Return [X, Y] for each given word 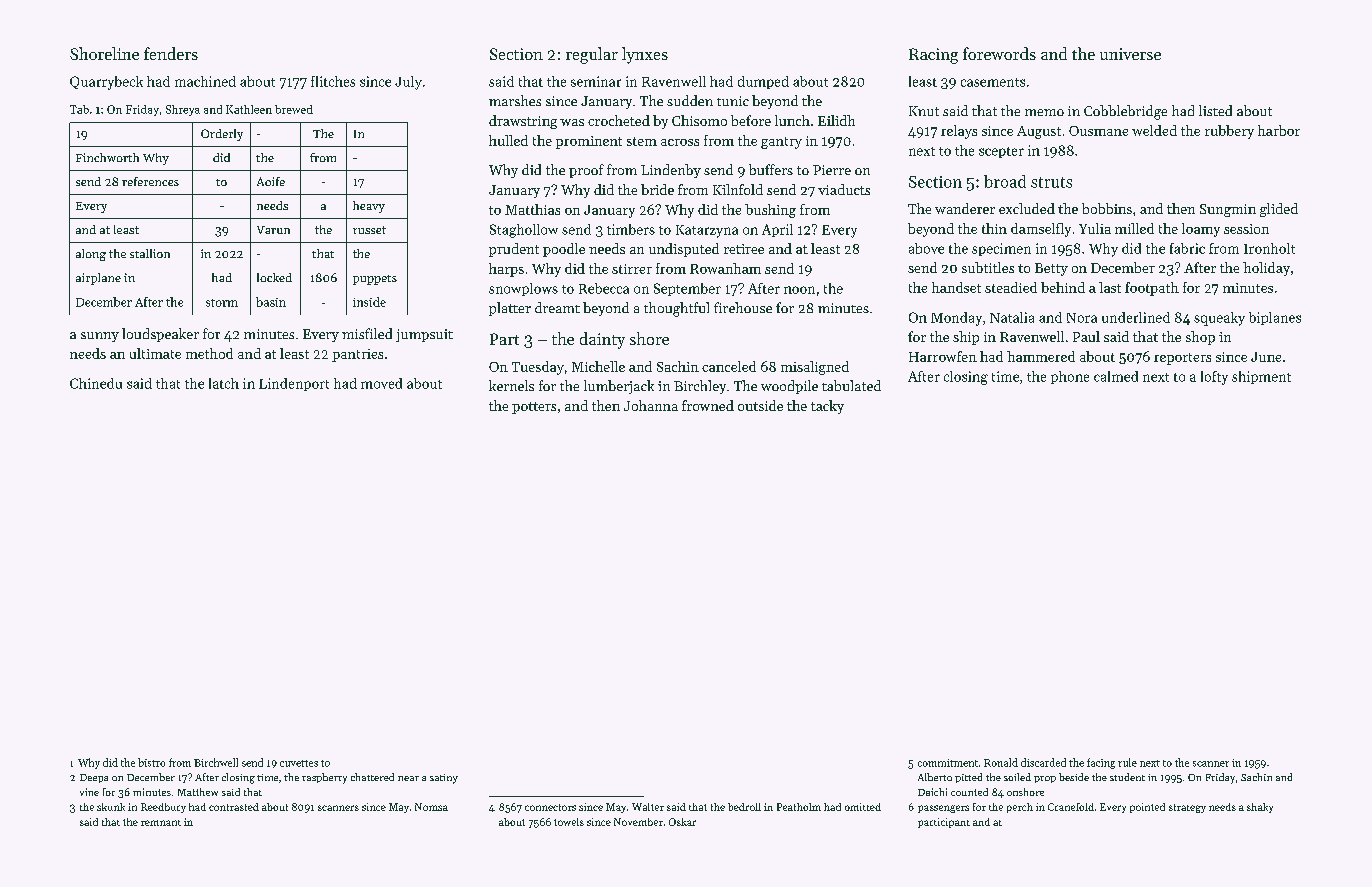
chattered [372, 777]
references [150, 181]
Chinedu [96, 383]
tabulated [851, 385]
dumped [763, 82]
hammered [1041, 356]
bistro [151, 762]
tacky [827, 407]
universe [1130, 54]
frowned [708, 405]
